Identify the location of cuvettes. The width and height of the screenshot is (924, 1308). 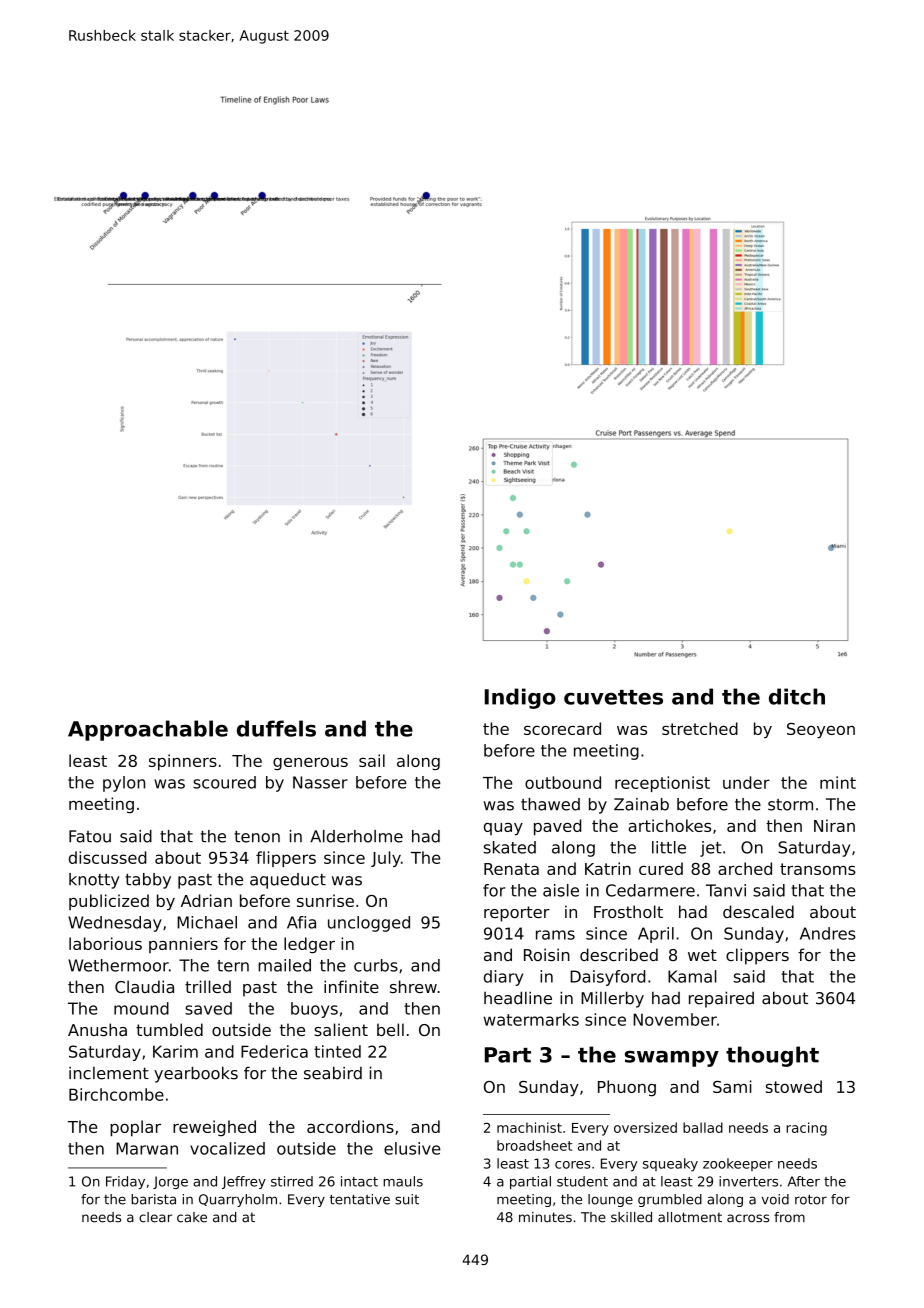
(613, 697).
